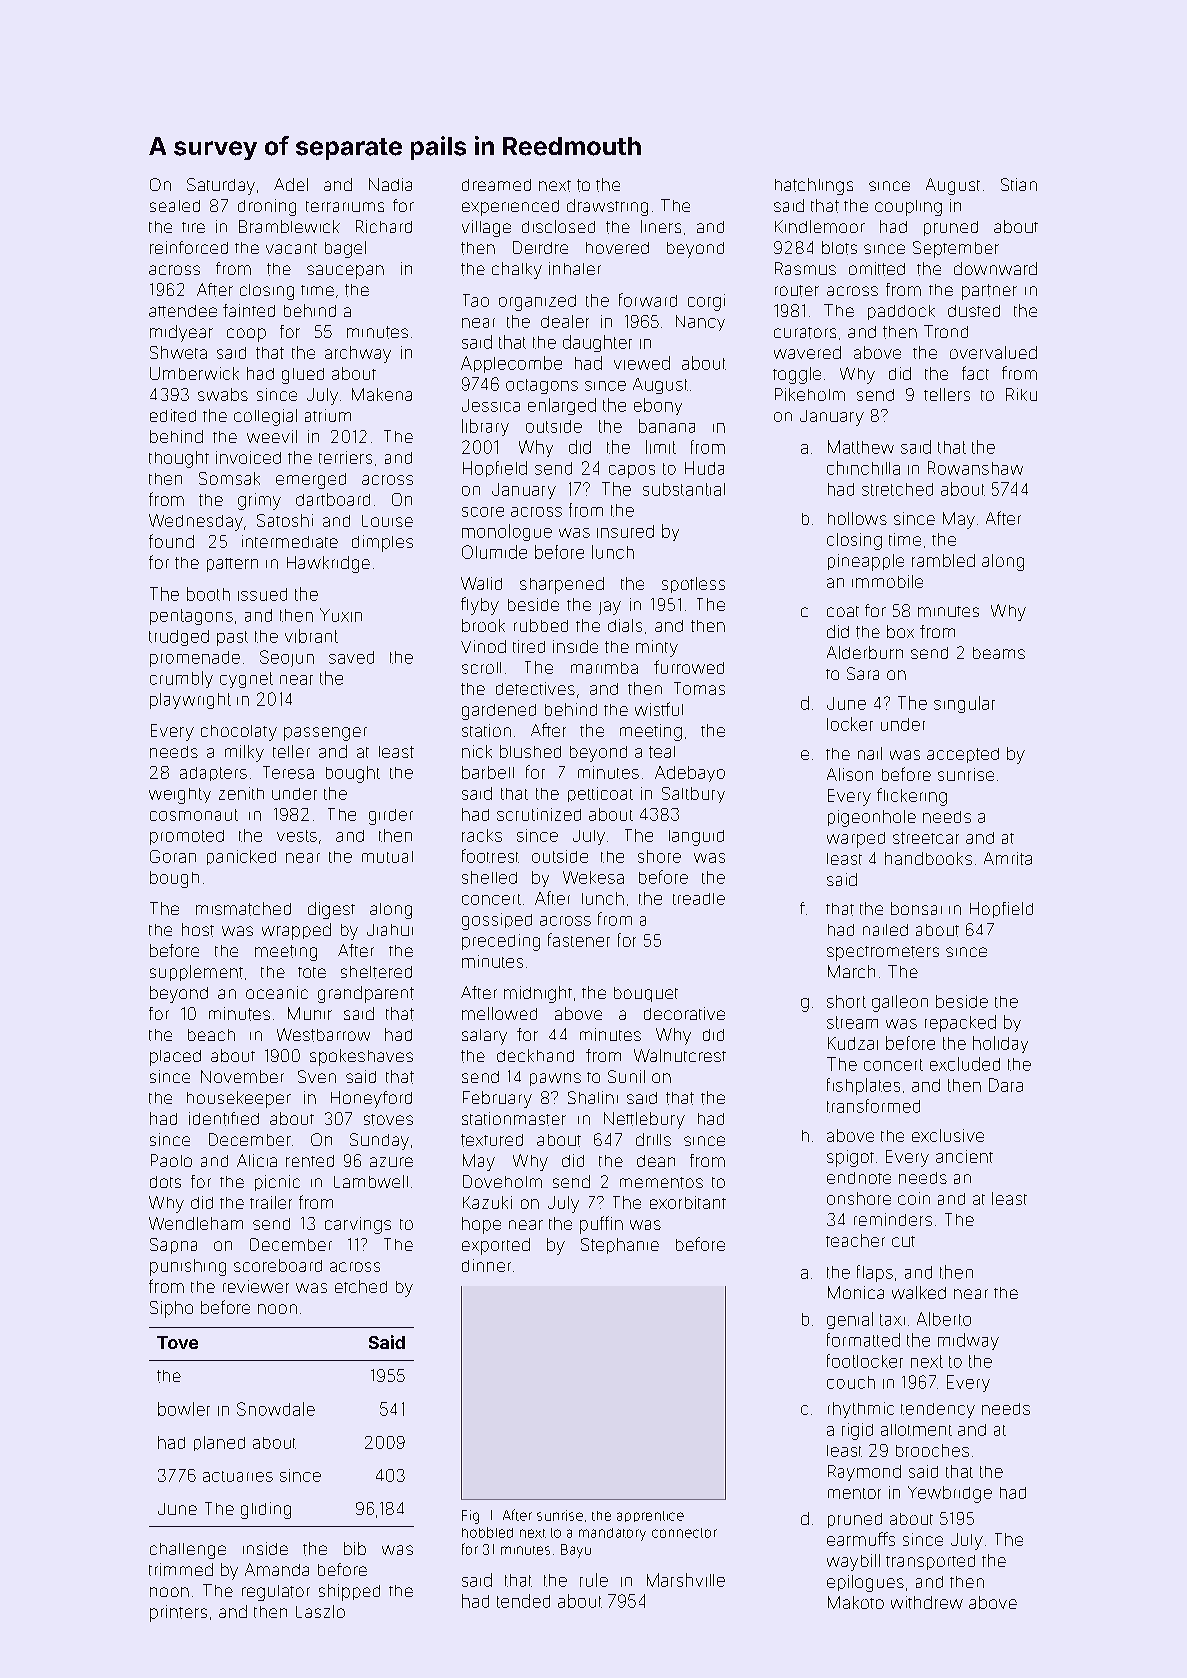 This document has width=1187, height=1678. Describe the element at coordinates (964, 704) in the document. I see `singular` at that location.
